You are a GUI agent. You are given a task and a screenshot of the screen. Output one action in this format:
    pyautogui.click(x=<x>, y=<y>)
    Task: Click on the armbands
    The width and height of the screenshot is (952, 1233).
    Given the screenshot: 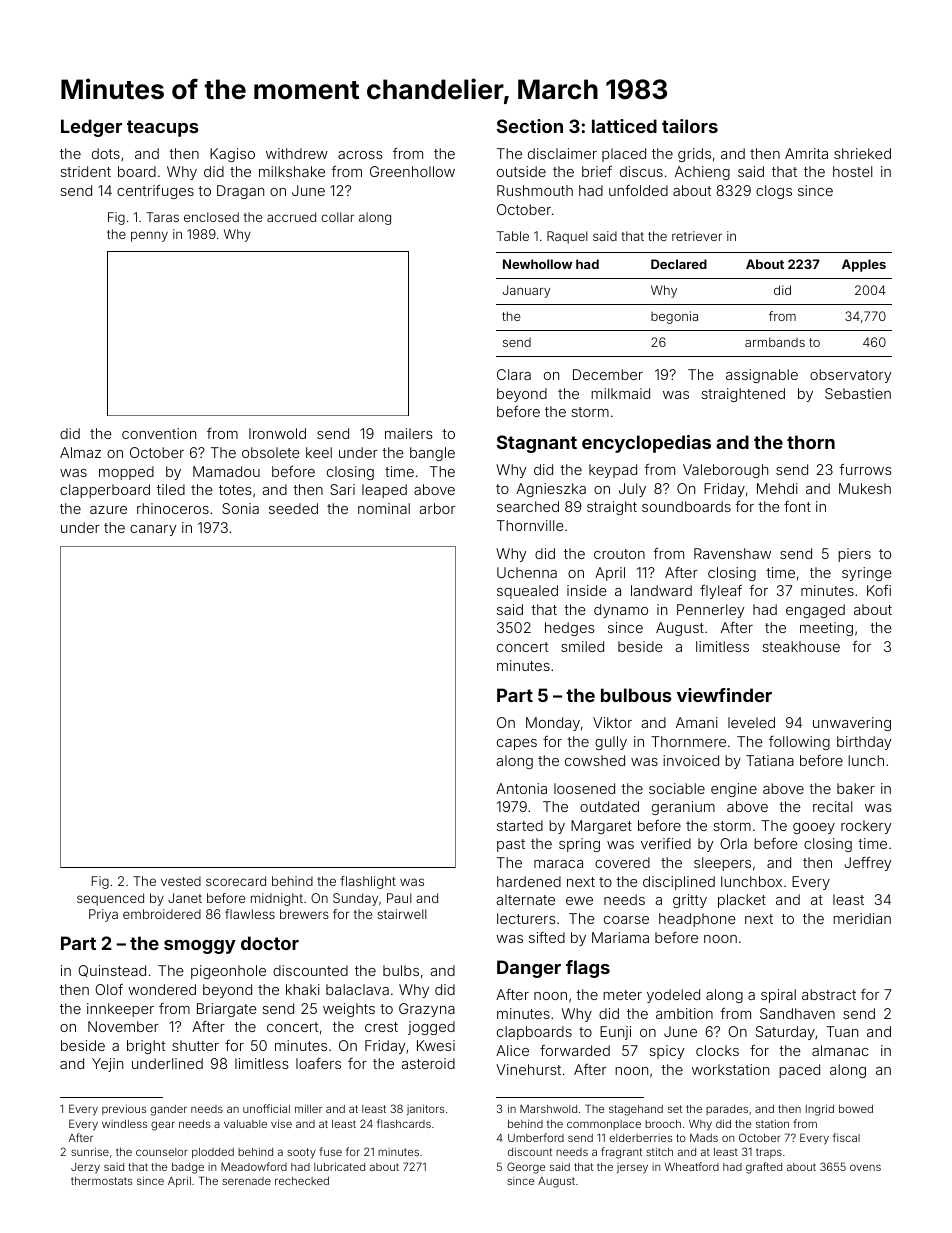 What is the action you would take?
    pyautogui.click(x=775, y=342)
